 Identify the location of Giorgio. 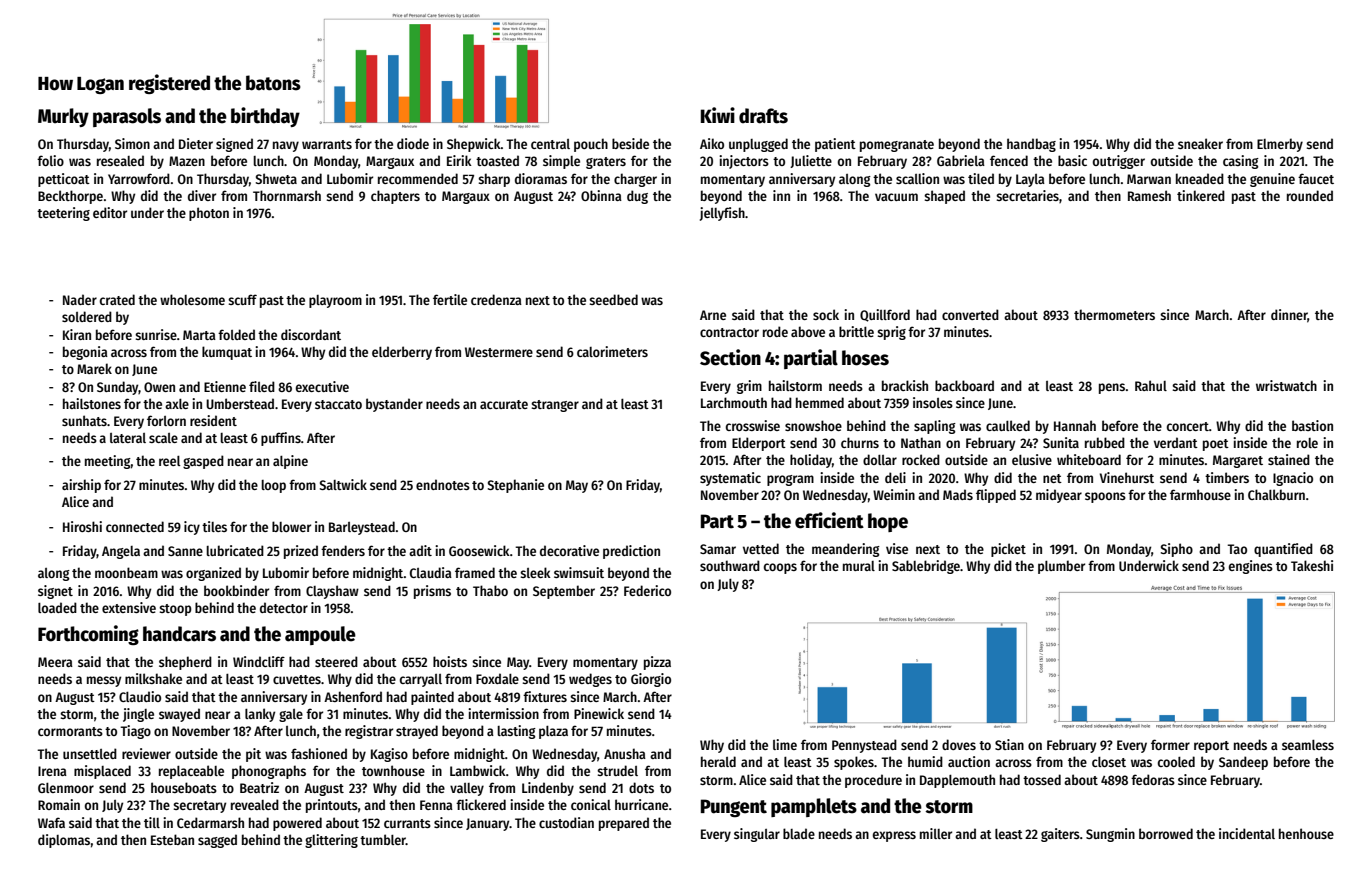
(651, 680).
